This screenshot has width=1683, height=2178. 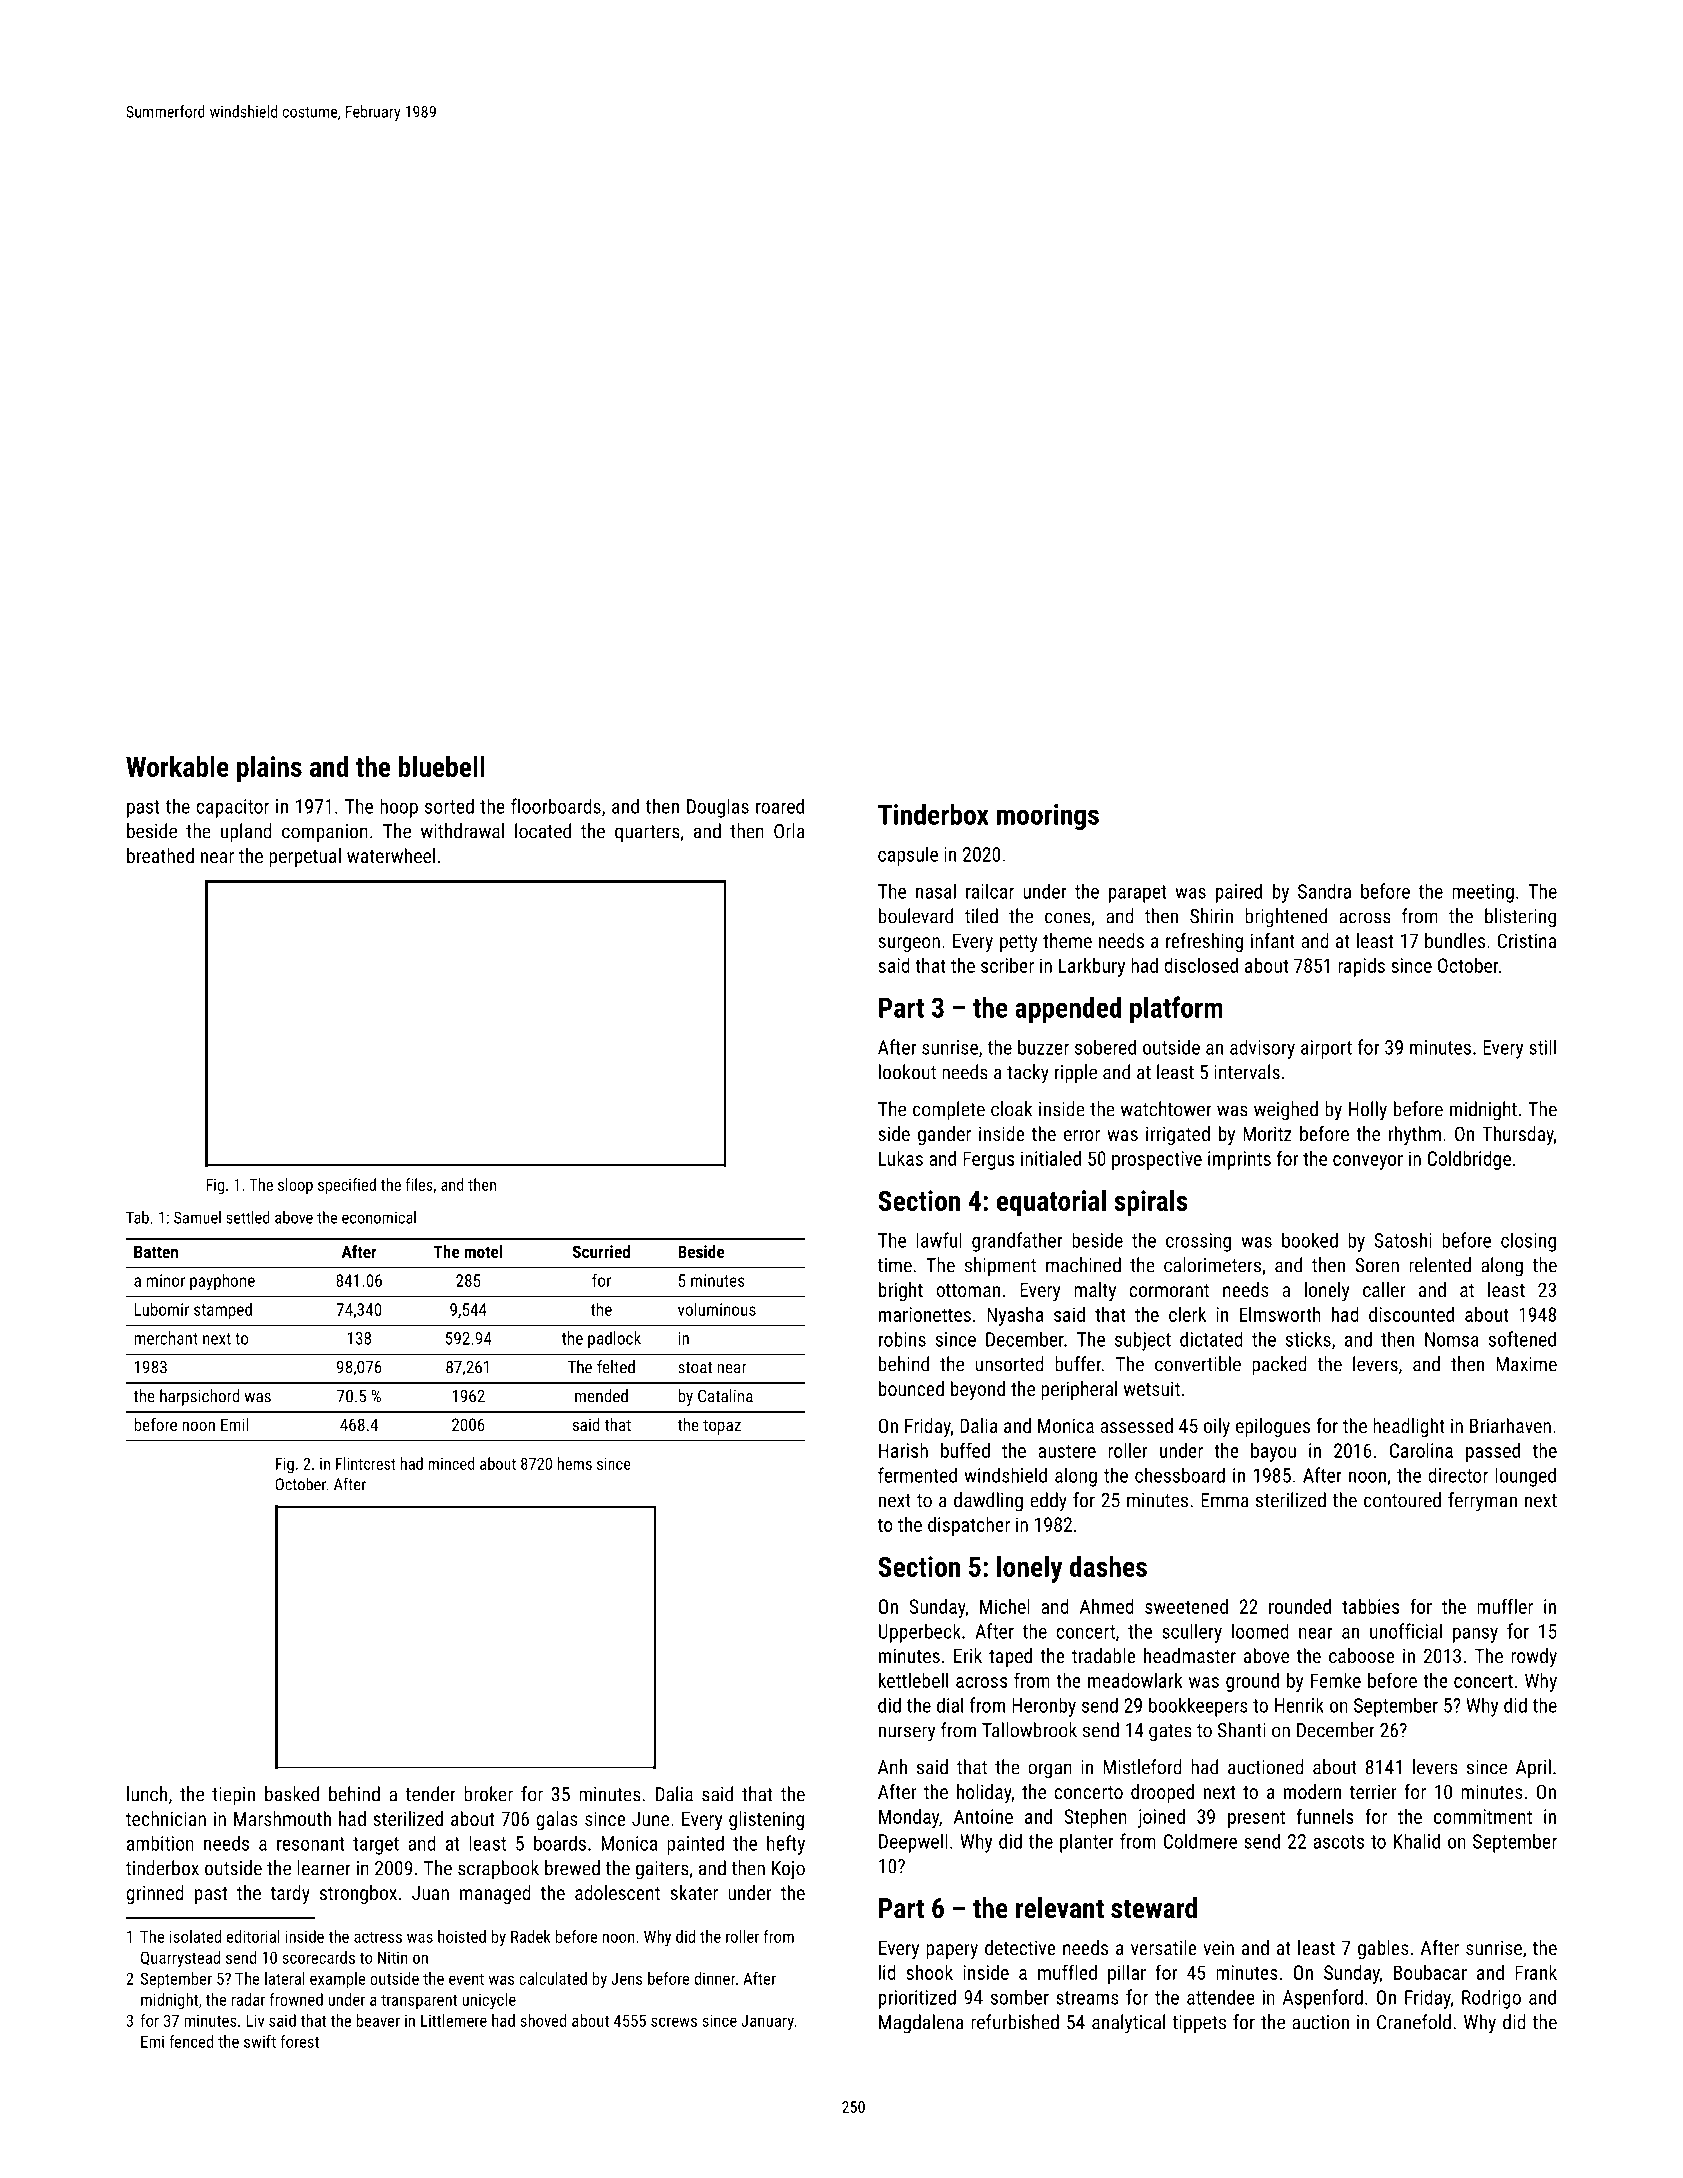 I want to click on calorimeters, so click(x=1212, y=1265).
